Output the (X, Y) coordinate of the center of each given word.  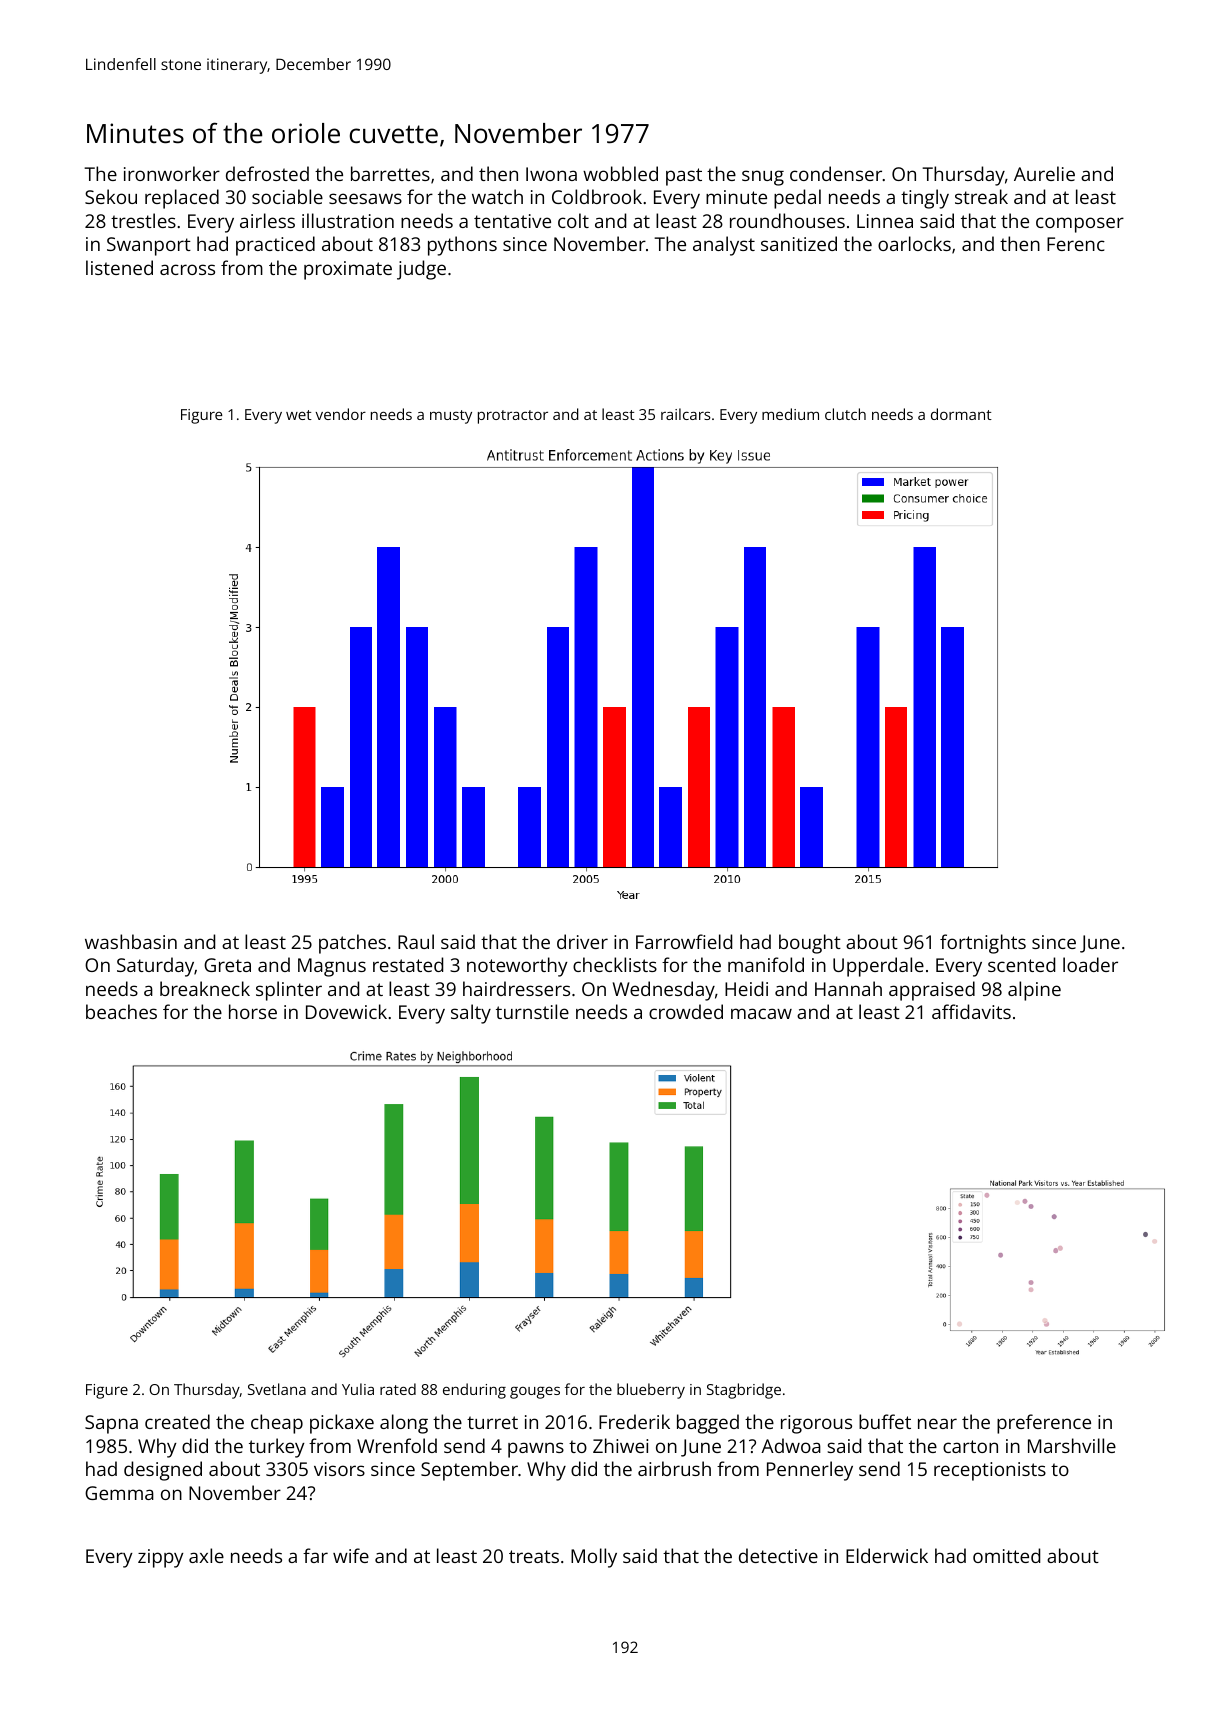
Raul (416, 941)
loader (1090, 964)
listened (119, 267)
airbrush (674, 1468)
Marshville (1072, 1445)
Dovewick (346, 1011)
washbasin (131, 941)
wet (299, 415)
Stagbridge (744, 1391)
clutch (845, 414)
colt (573, 220)
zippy (161, 1558)
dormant (961, 414)
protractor (513, 417)
